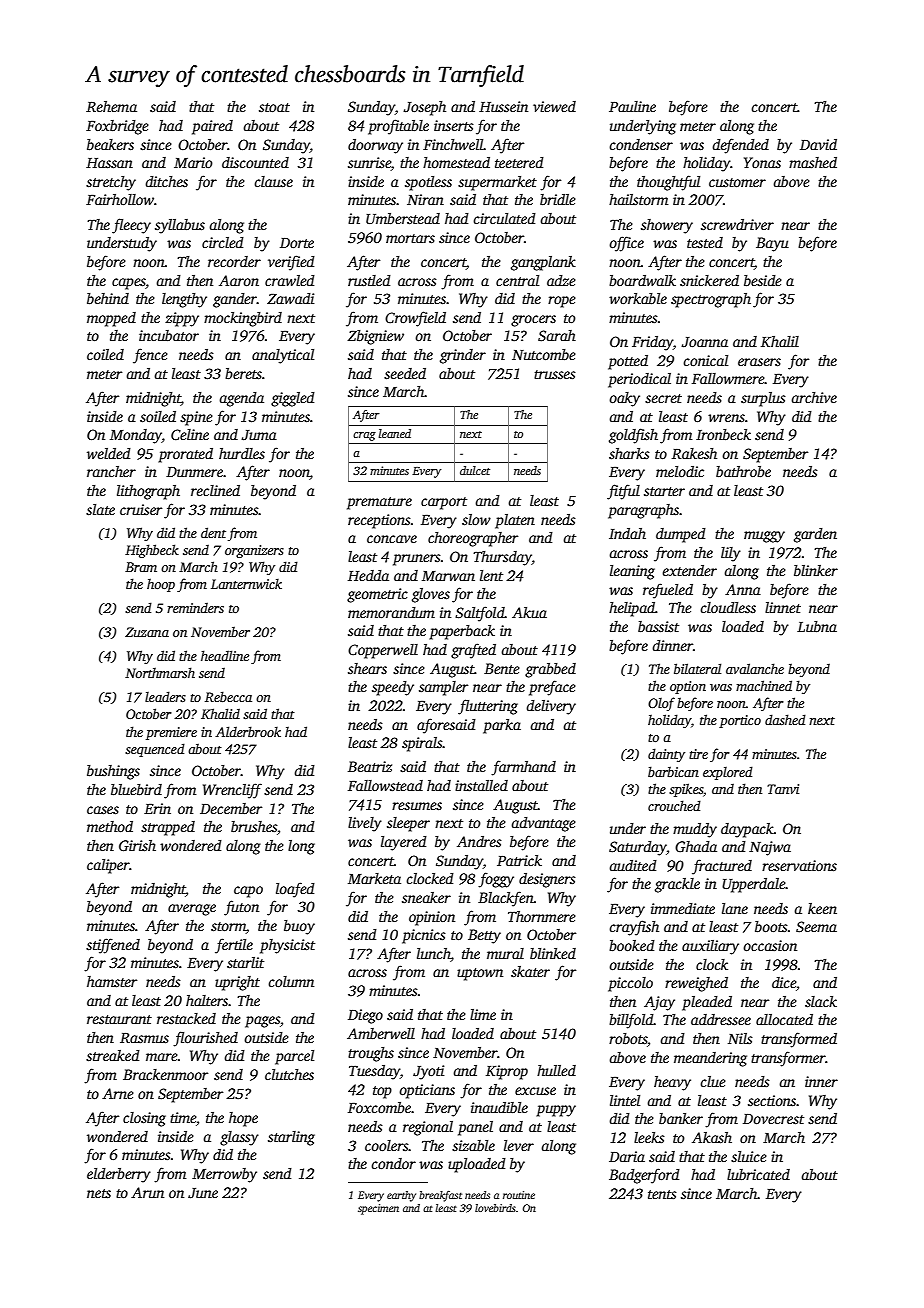  What do you see at coordinates (462, 632) in the document?
I see `paperback` at bounding box center [462, 632].
